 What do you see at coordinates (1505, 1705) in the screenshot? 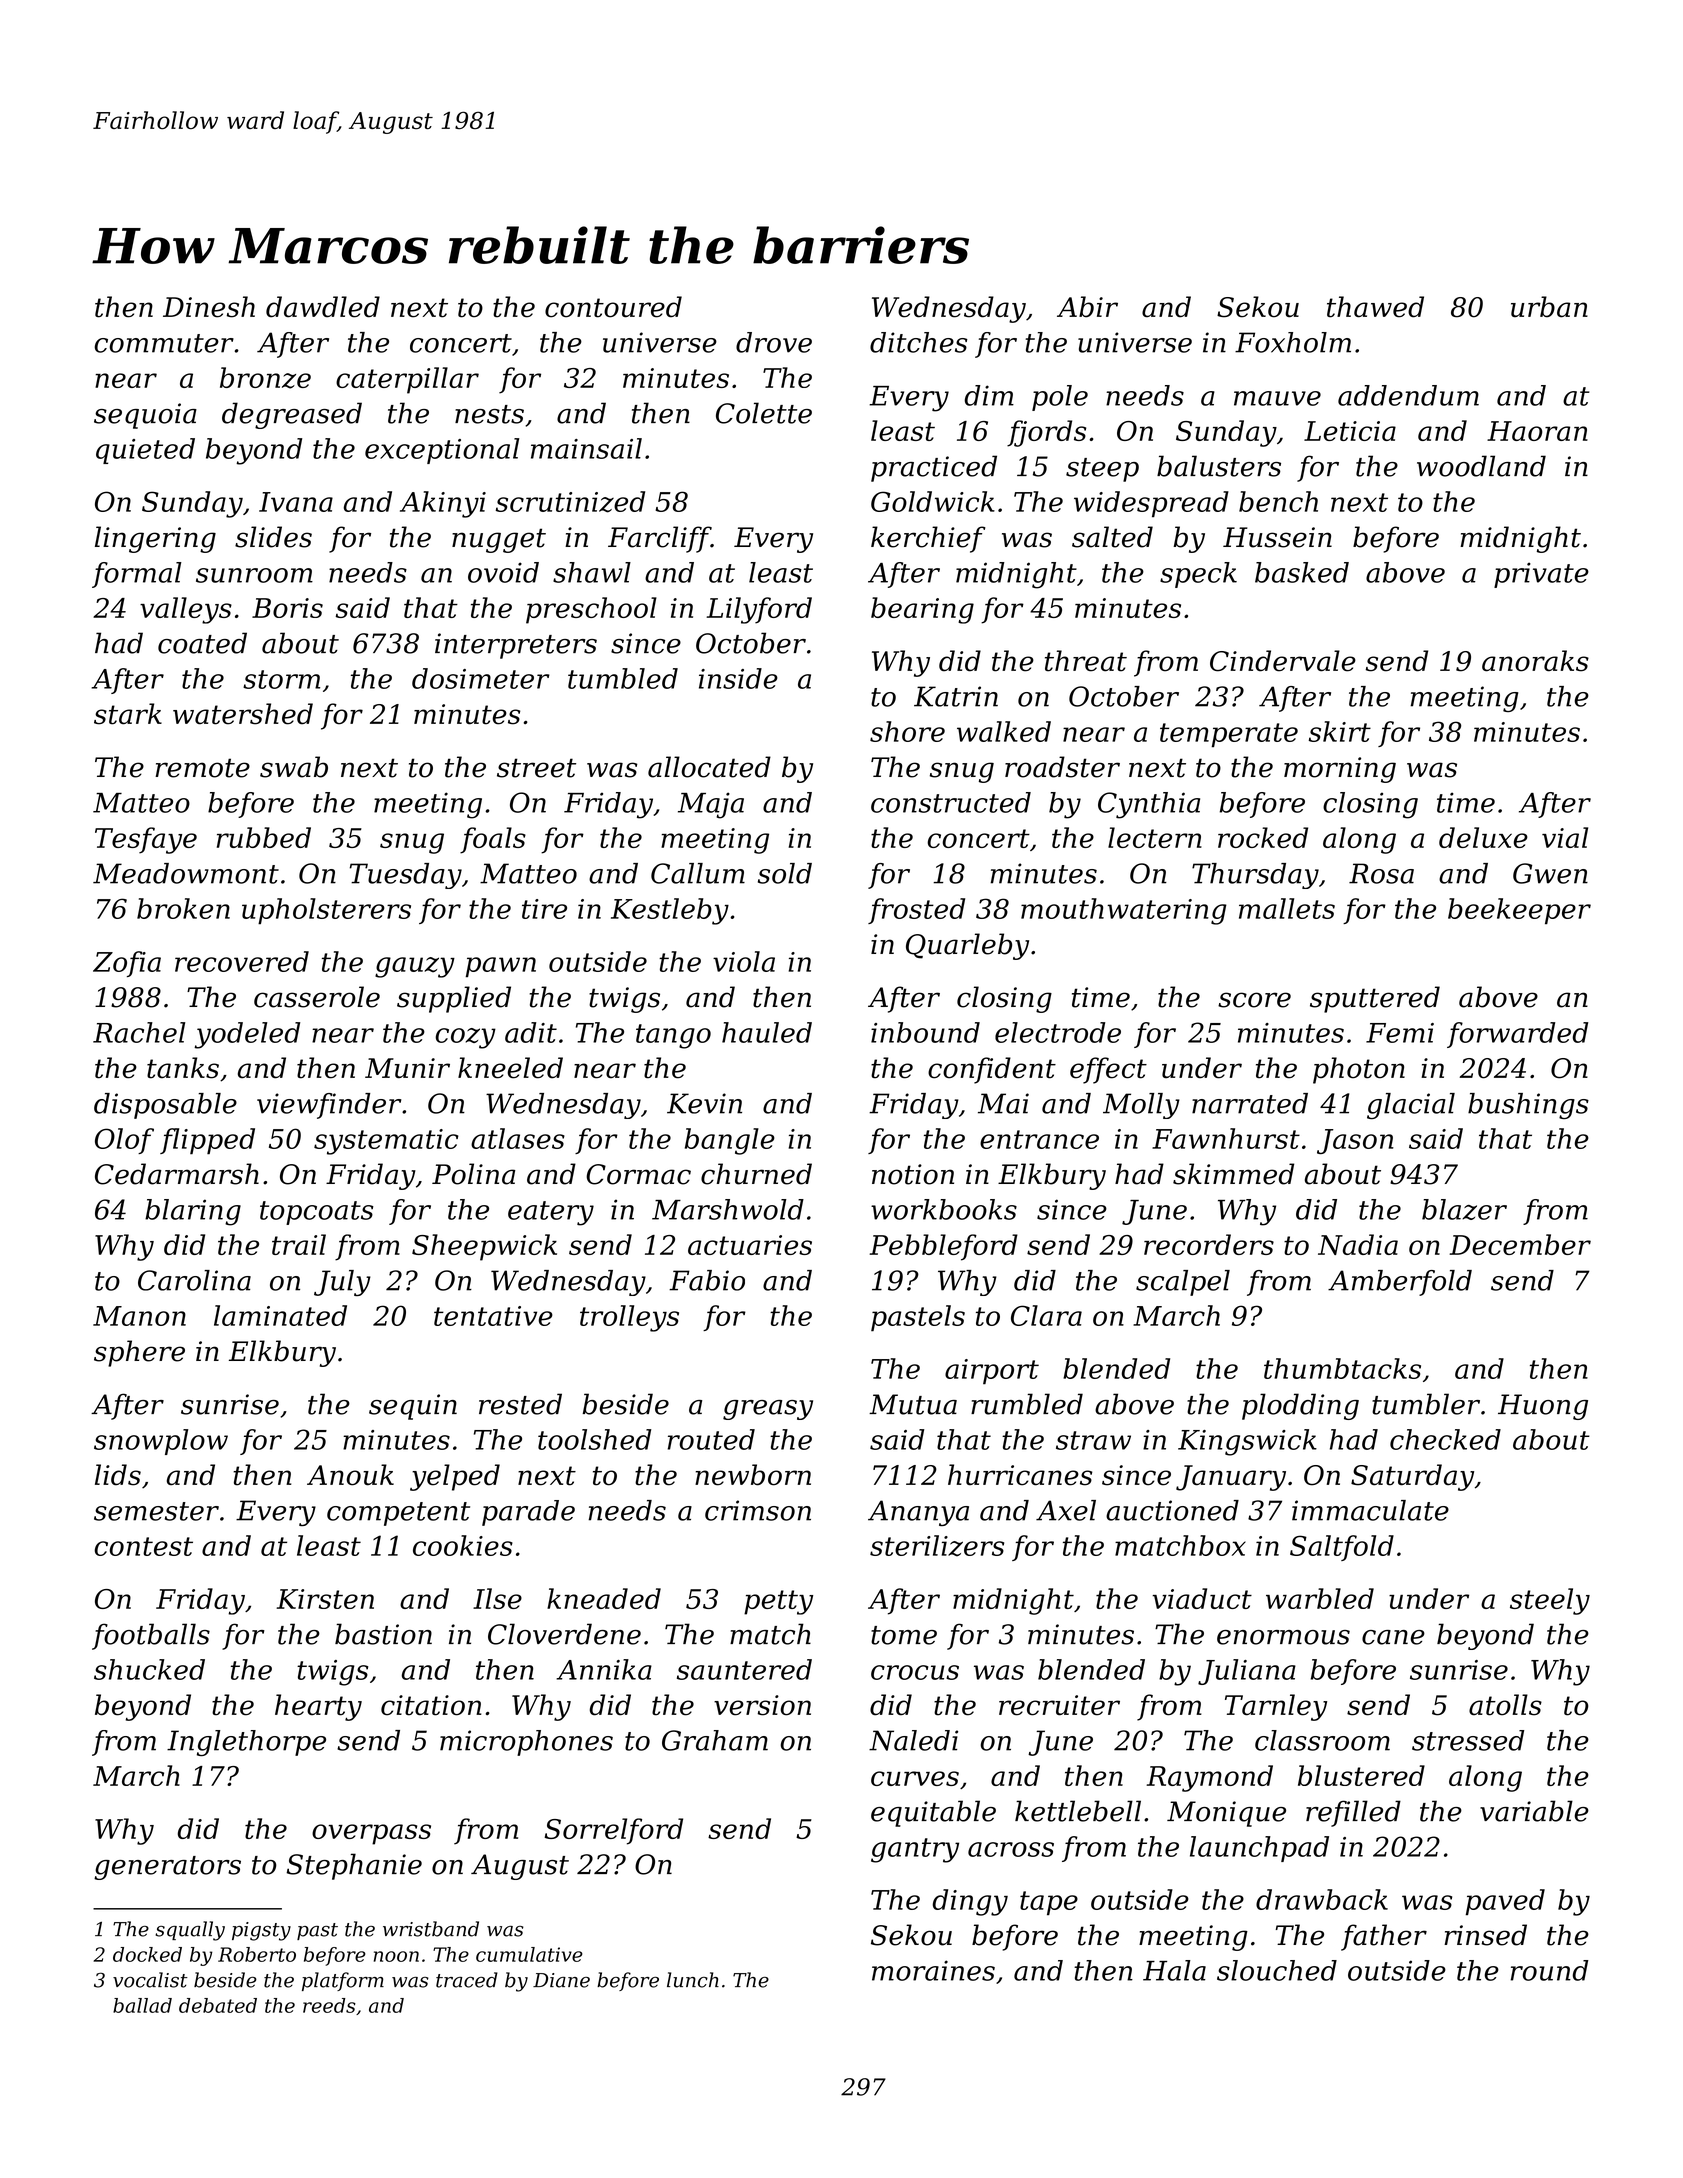
I see `atolls` at bounding box center [1505, 1705].
